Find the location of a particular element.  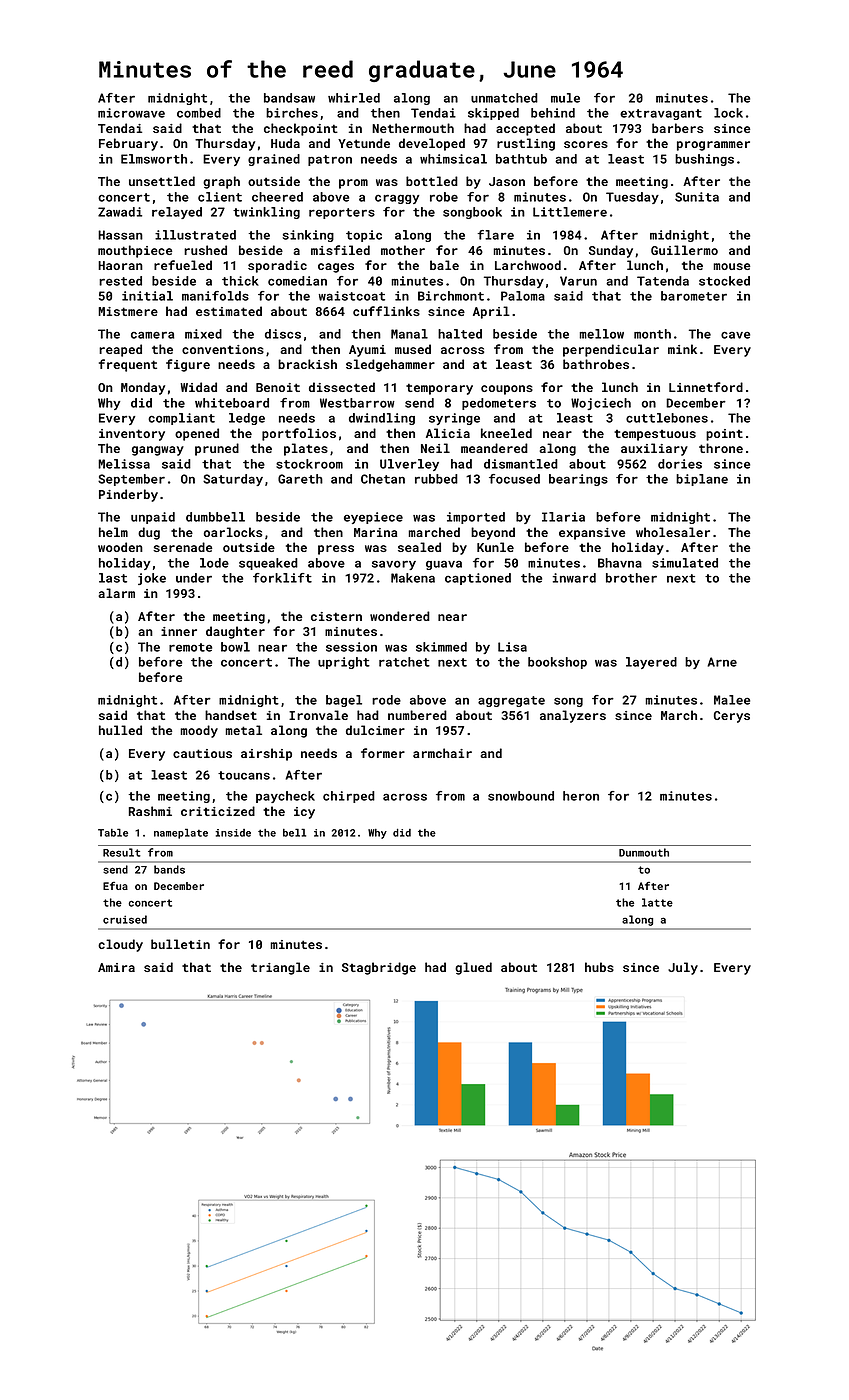

toucans is located at coordinates (244, 775).
